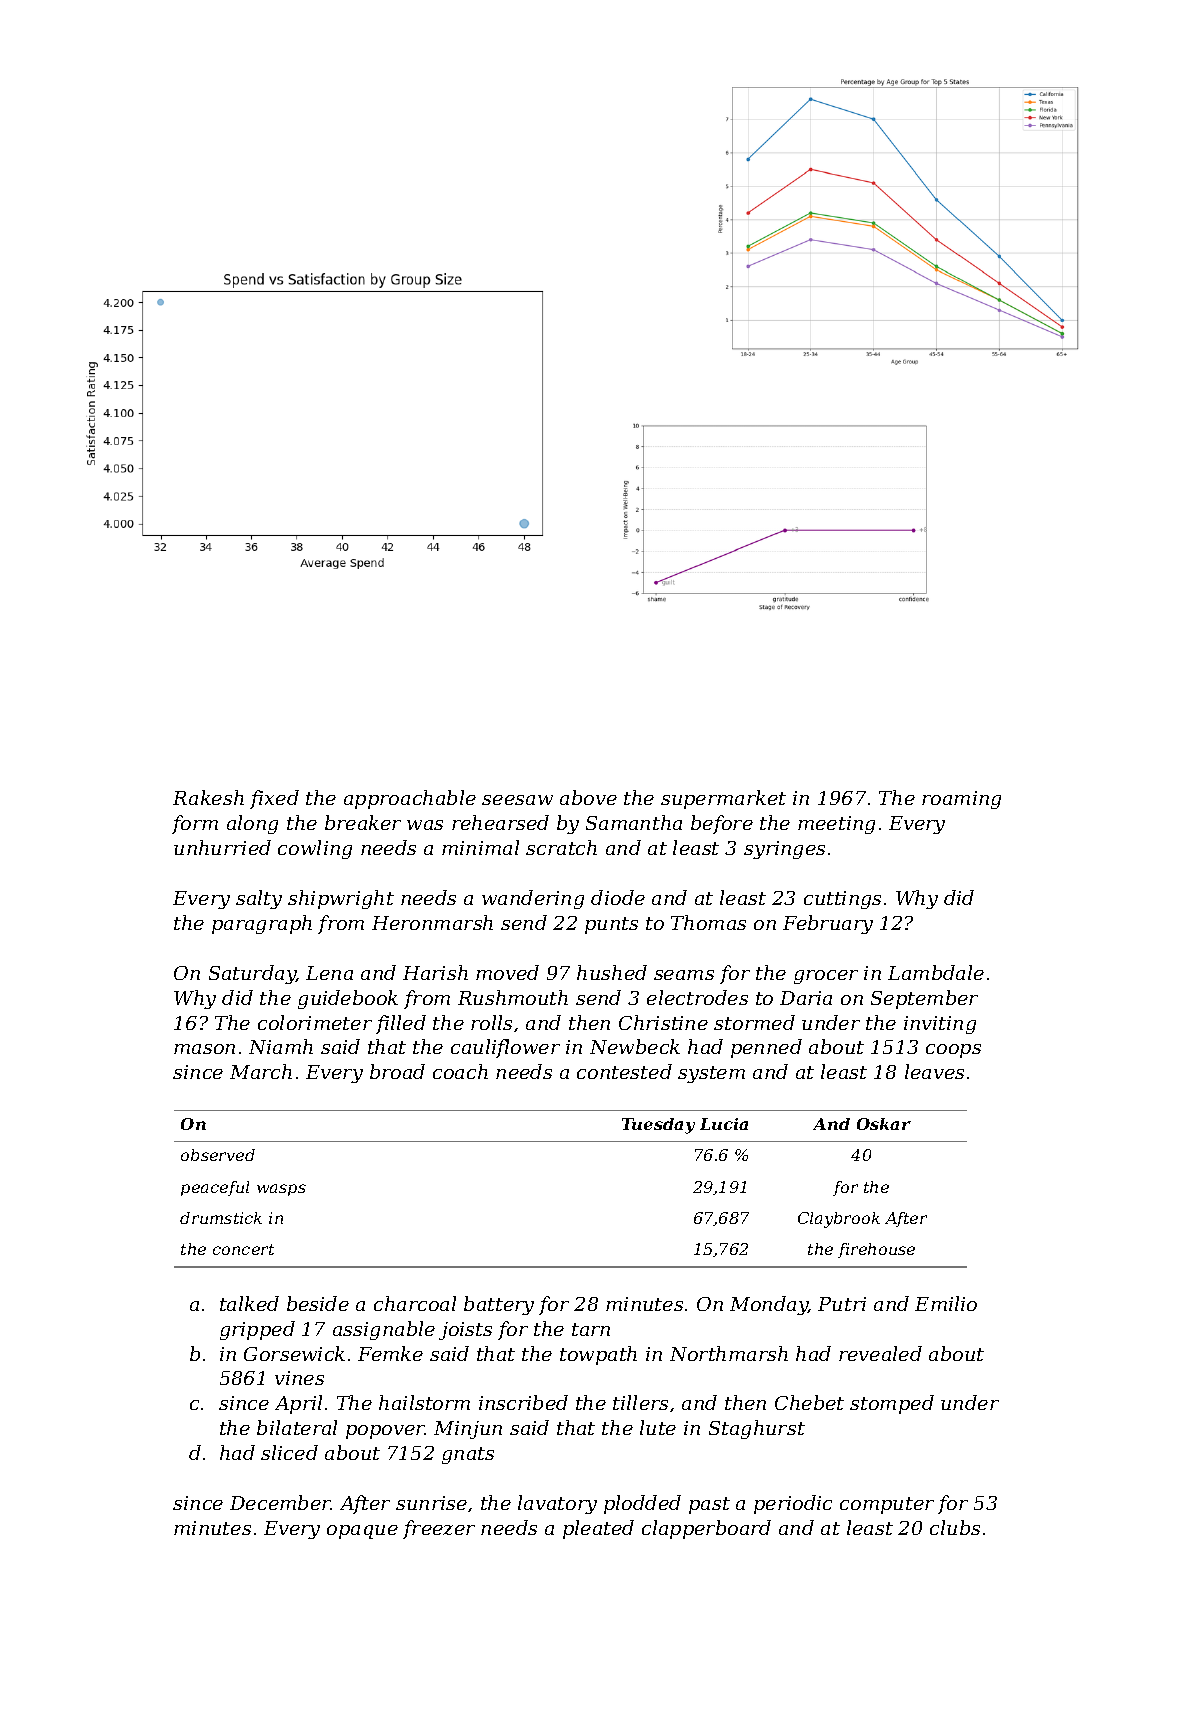 This screenshot has height=1717, width=1186. What do you see at coordinates (839, 1220) in the screenshot?
I see `Claybrook` at bounding box center [839, 1220].
